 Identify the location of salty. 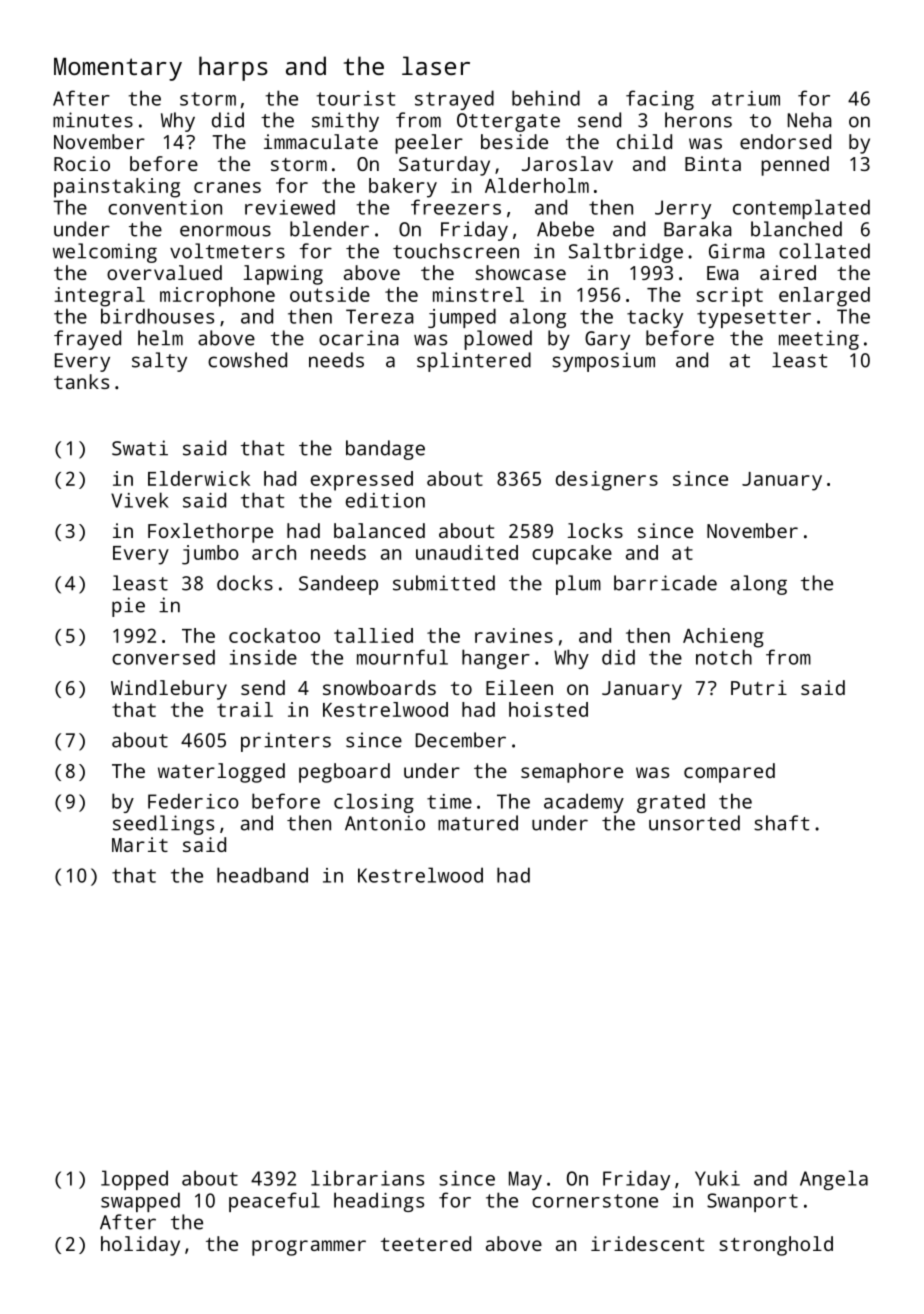
(159, 362).
